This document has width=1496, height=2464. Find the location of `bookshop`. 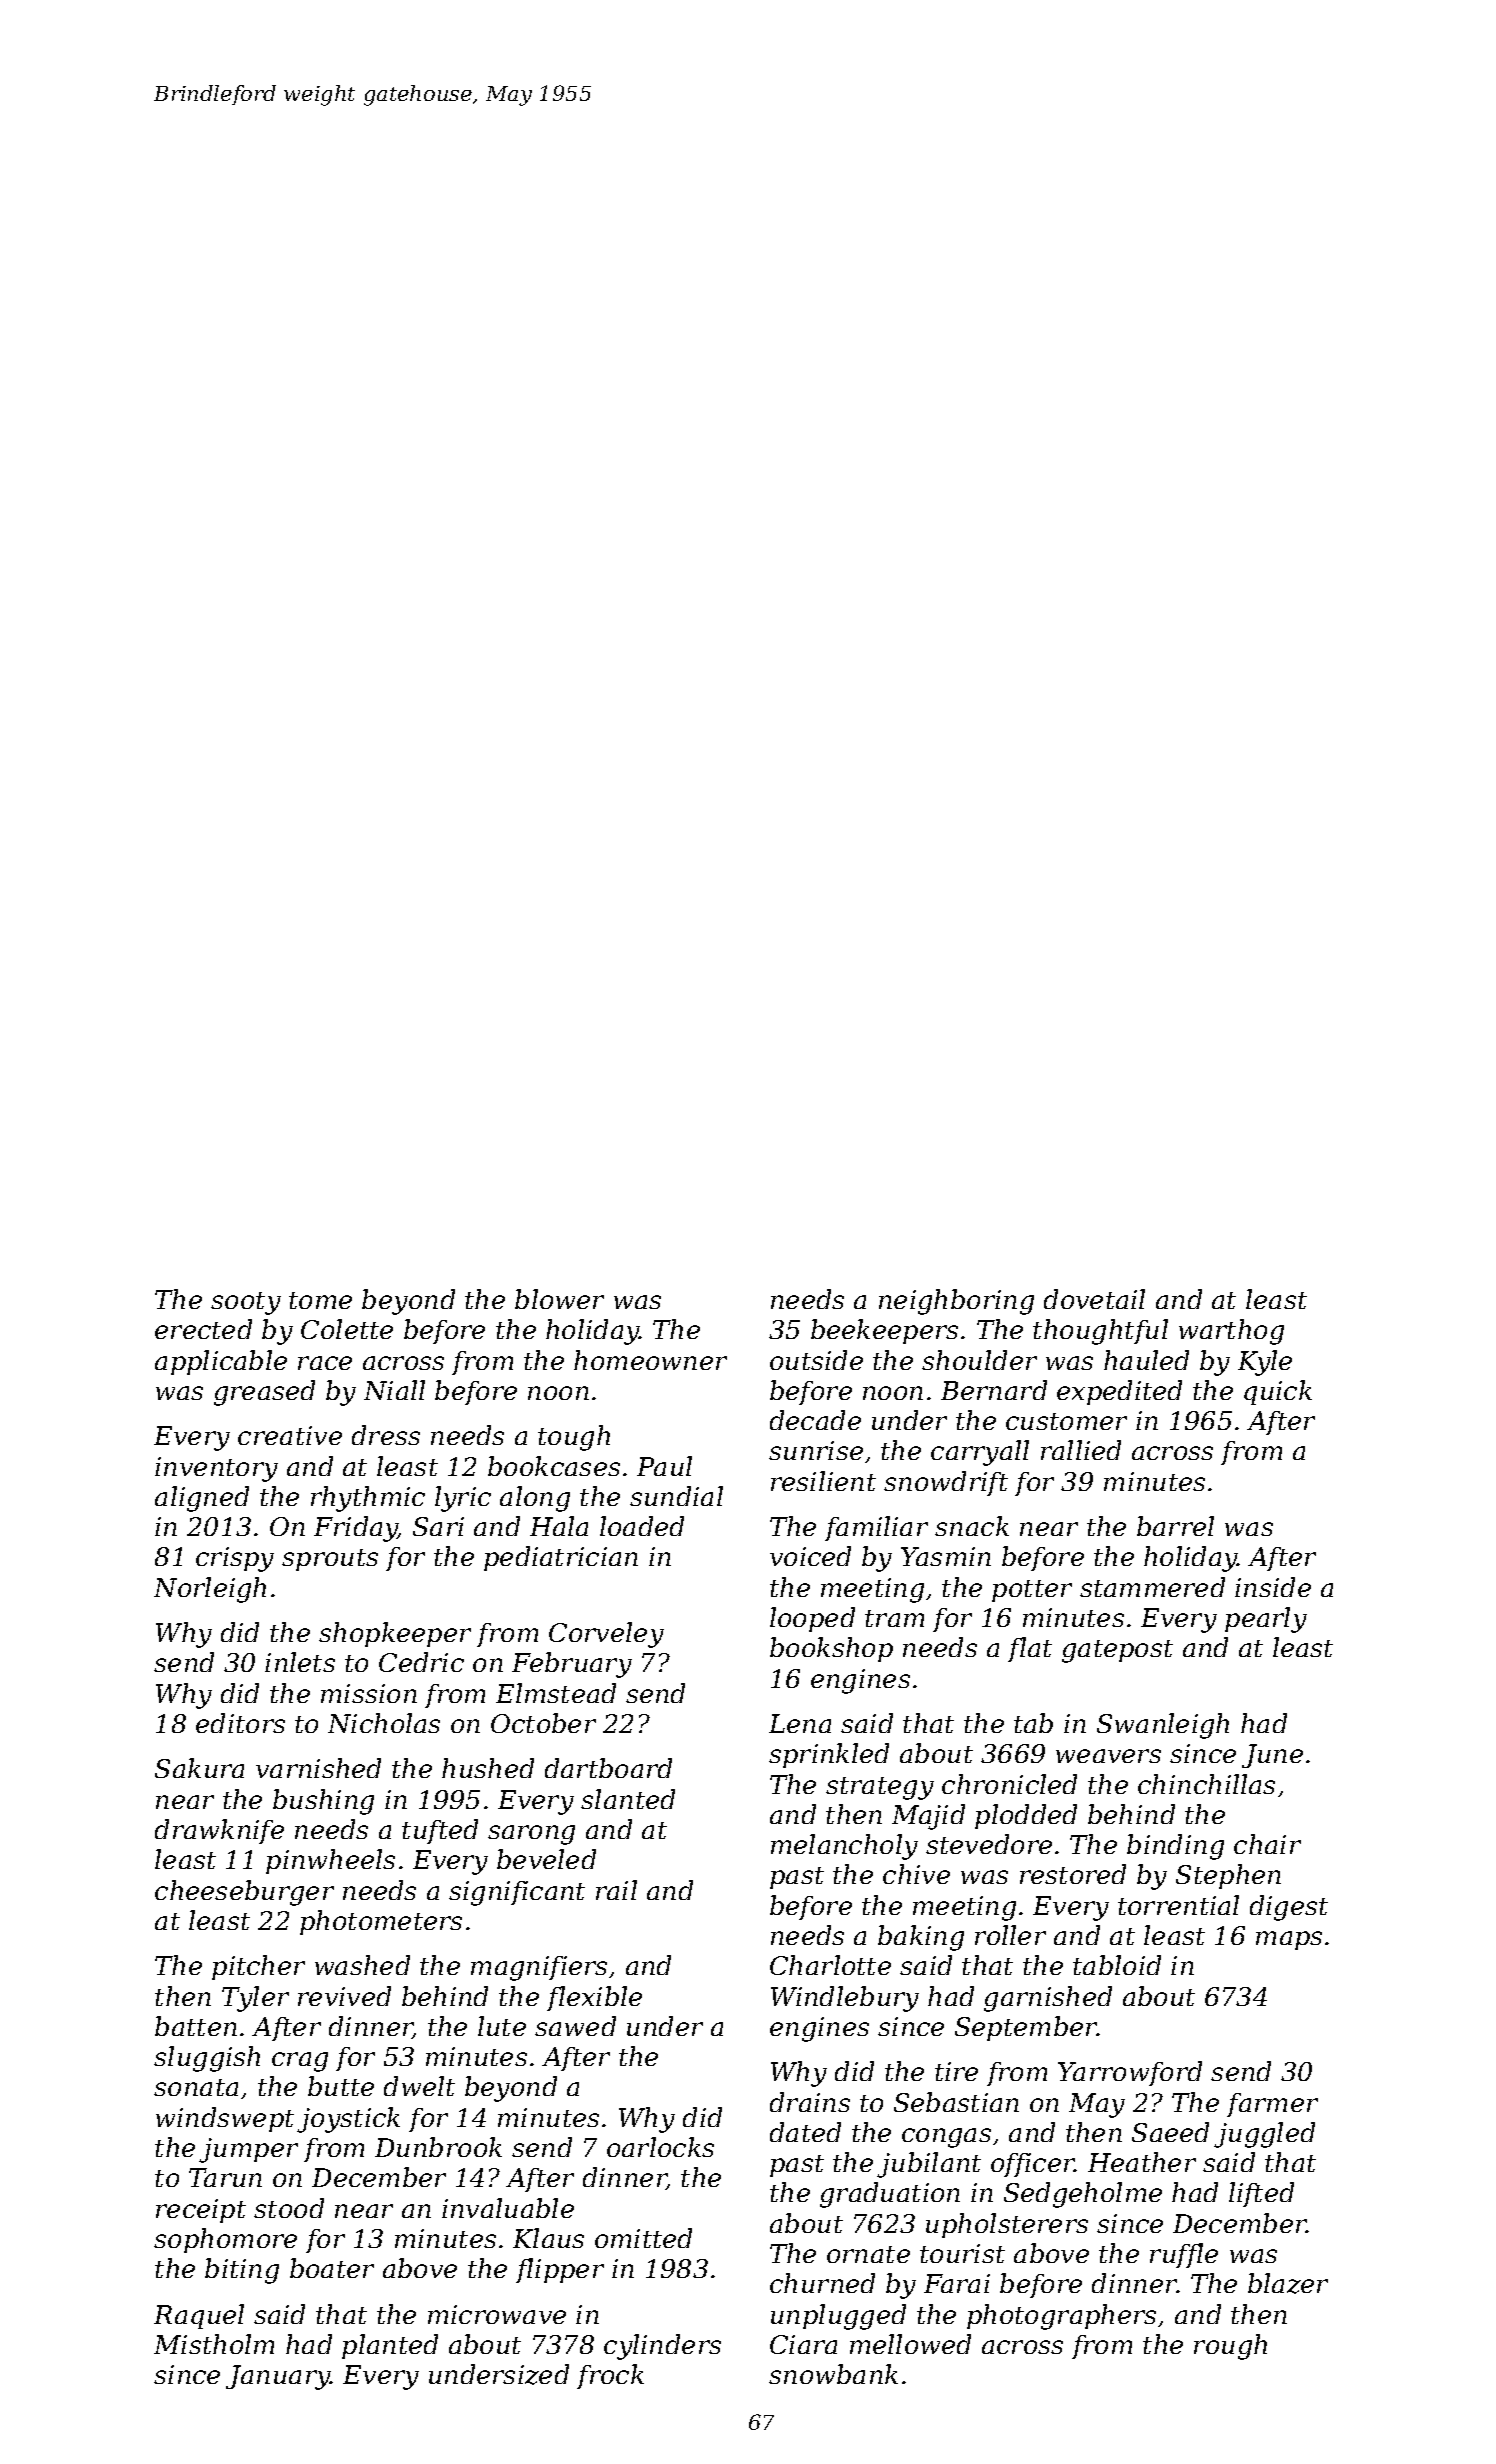

bookshop is located at coordinates (831, 1649).
